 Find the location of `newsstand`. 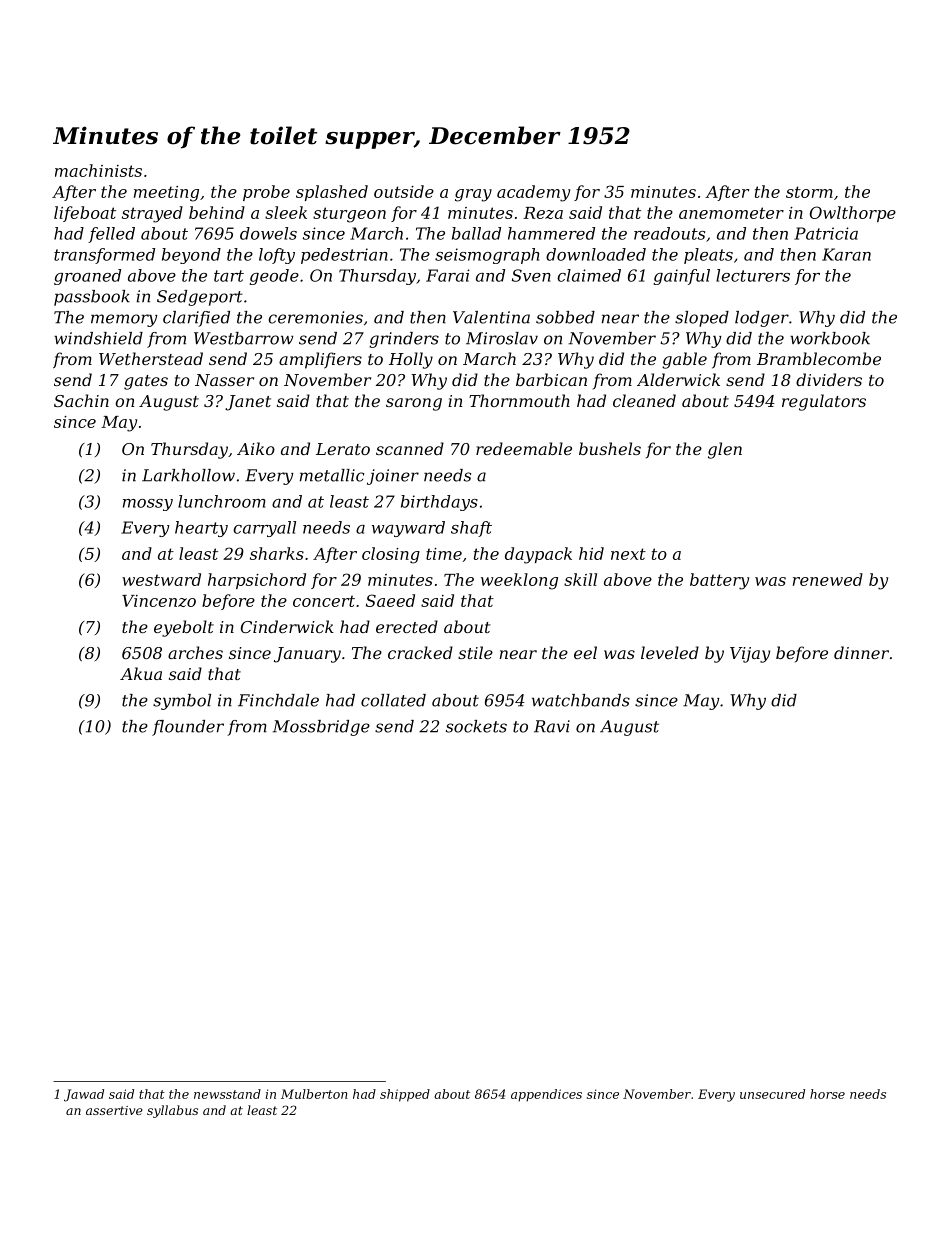

newsstand is located at coordinates (227, 1094).
